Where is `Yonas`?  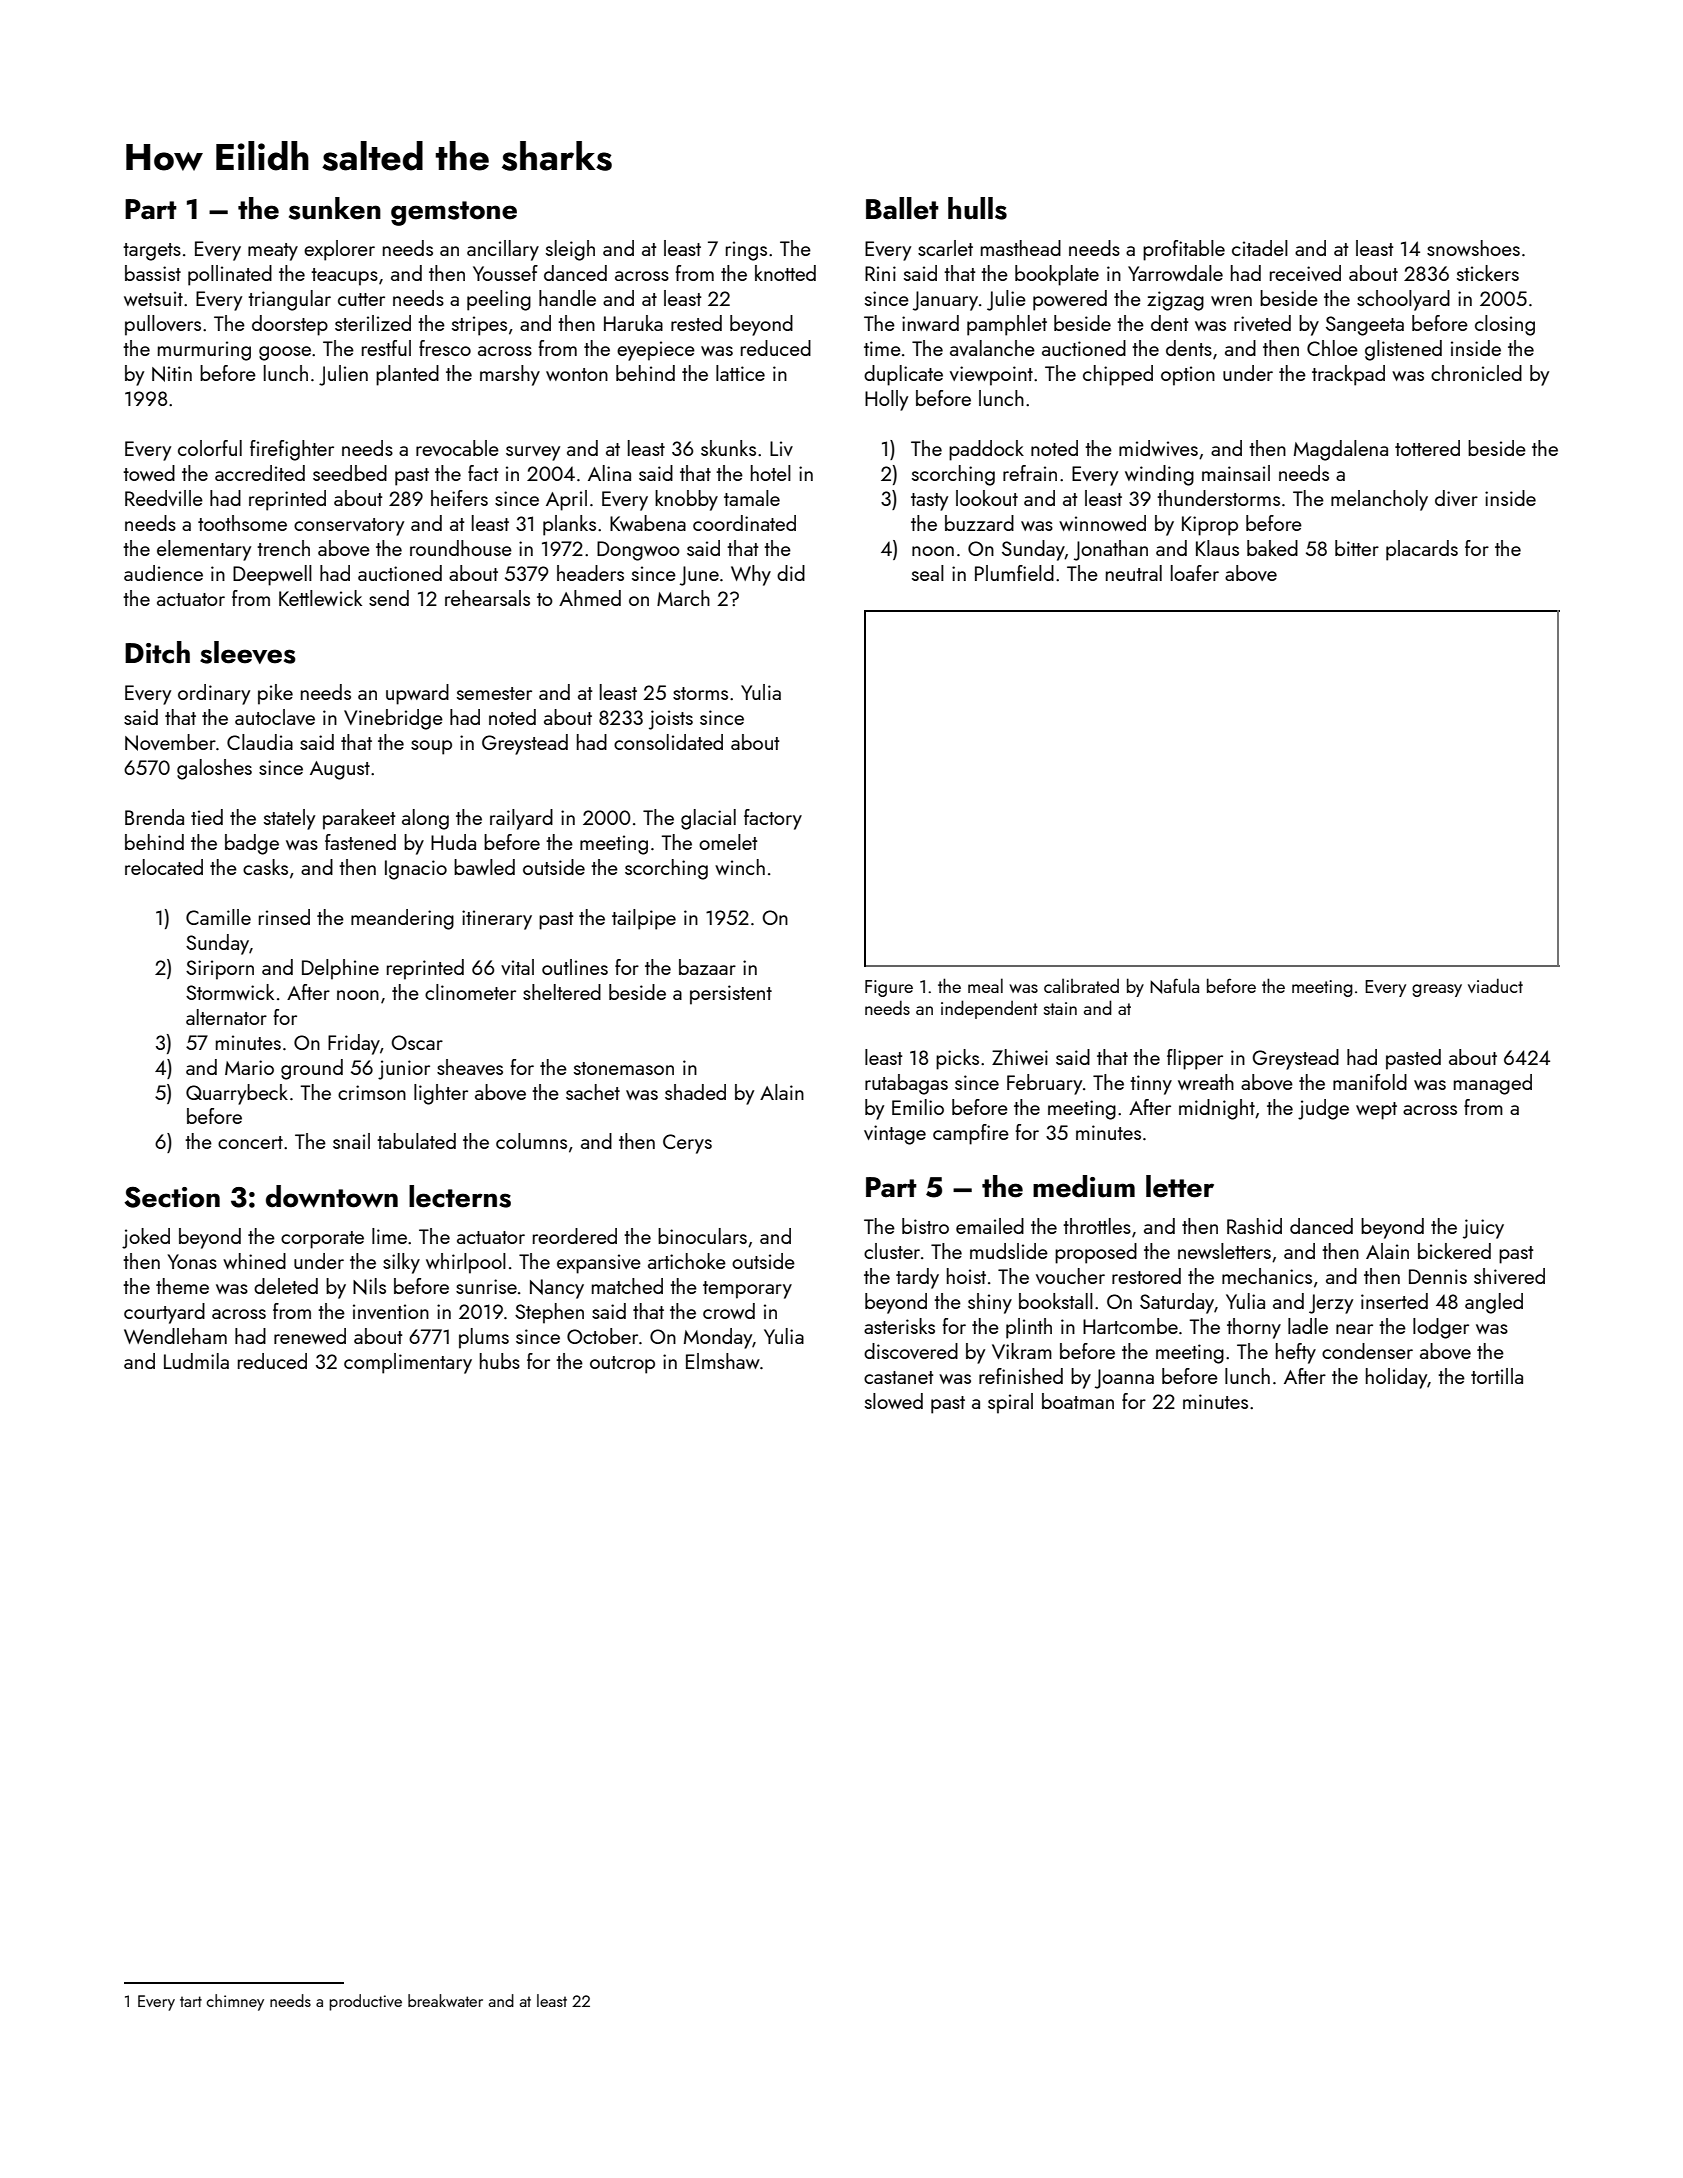
Yonas is located at coordinates (192, 1261).
